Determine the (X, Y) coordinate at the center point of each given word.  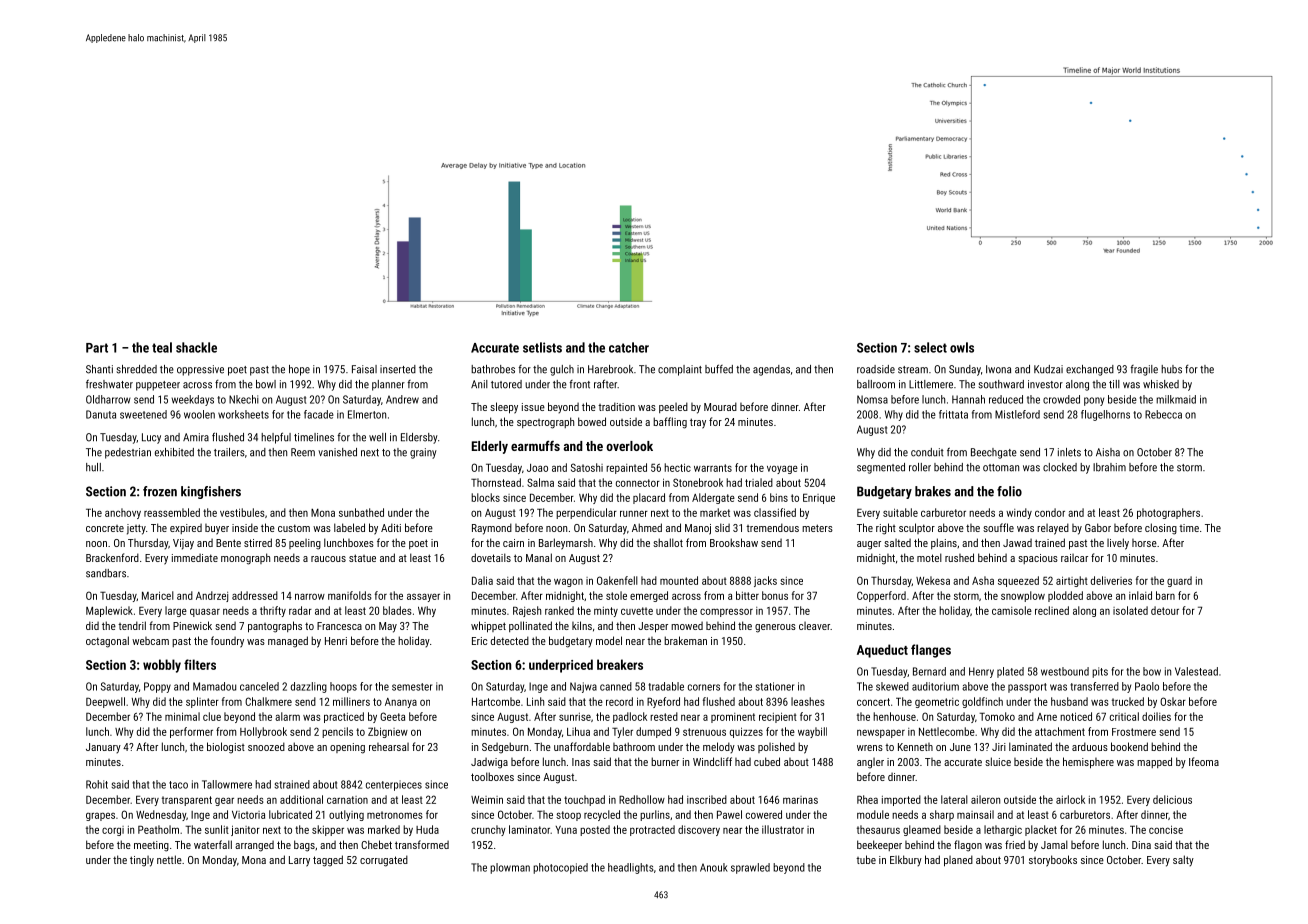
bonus (775, 595)
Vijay (183, 544)
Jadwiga (489, 763)
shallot (668, 542)
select (930, 347)
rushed (959, 557)
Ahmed (647, 527)
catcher (629, 347)
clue (212, 716)
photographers (1168, 513)
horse (1144, 543)
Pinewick (192, 625)
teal (162, 347)
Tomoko (997, 716)
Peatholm (158, 829)
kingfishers (211, 492)
